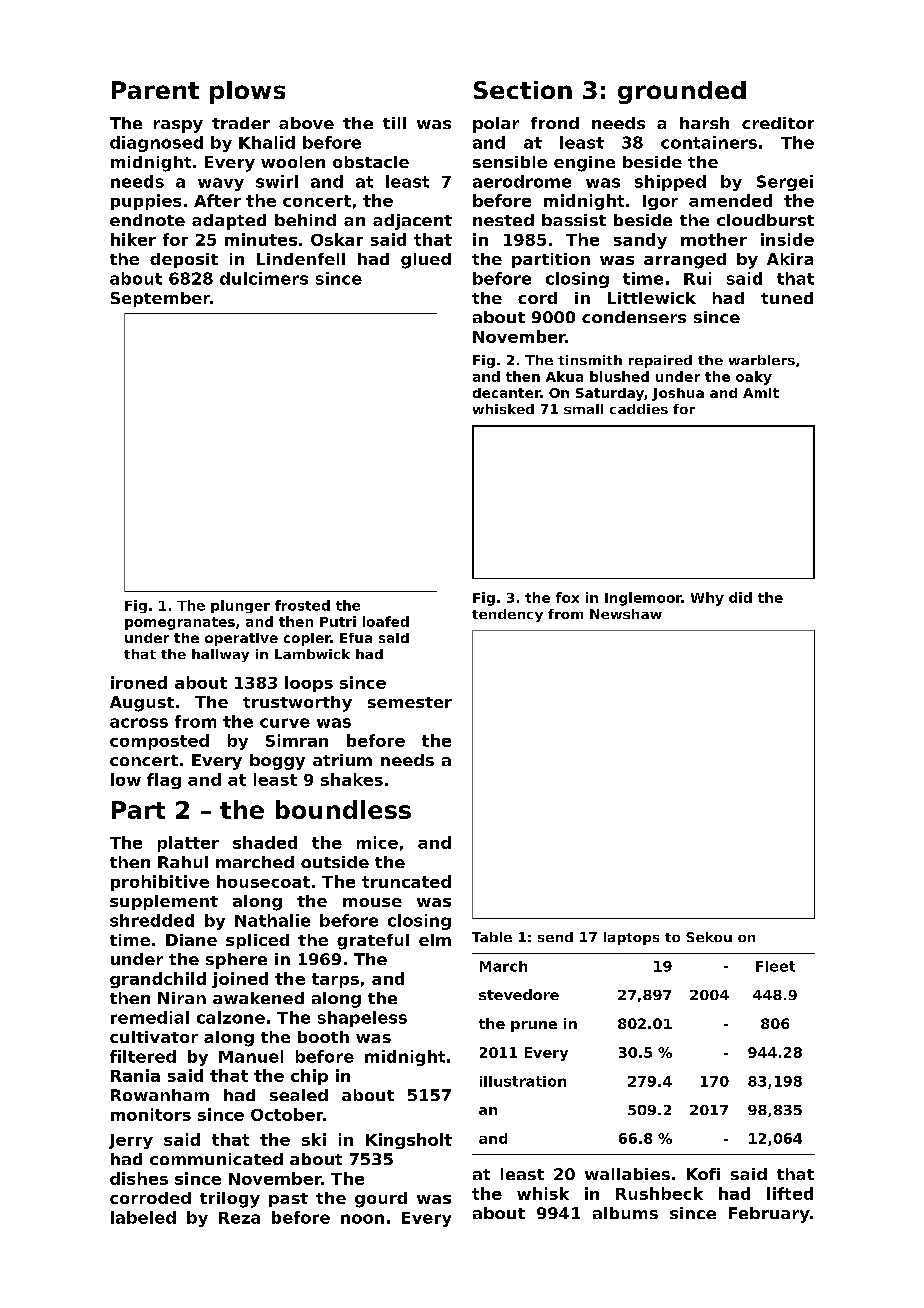 This screenshot has height=1308, width=924. I want to click on dulcimers, so click(264, 278).
